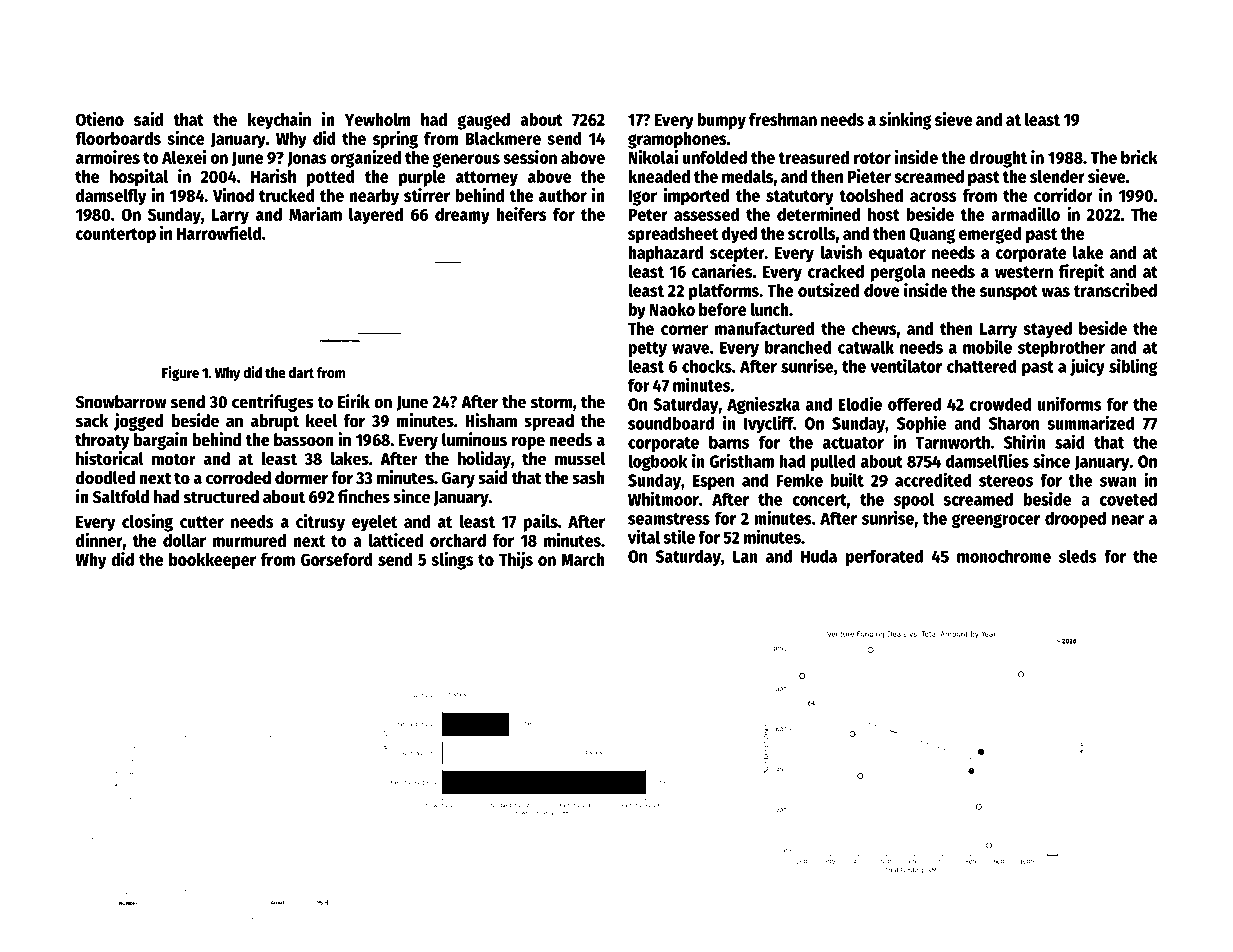 The width and height of the page is (1233, 952). Describe the element at coordinates (1090, 423) in the page. I see `summarized` at that location.
